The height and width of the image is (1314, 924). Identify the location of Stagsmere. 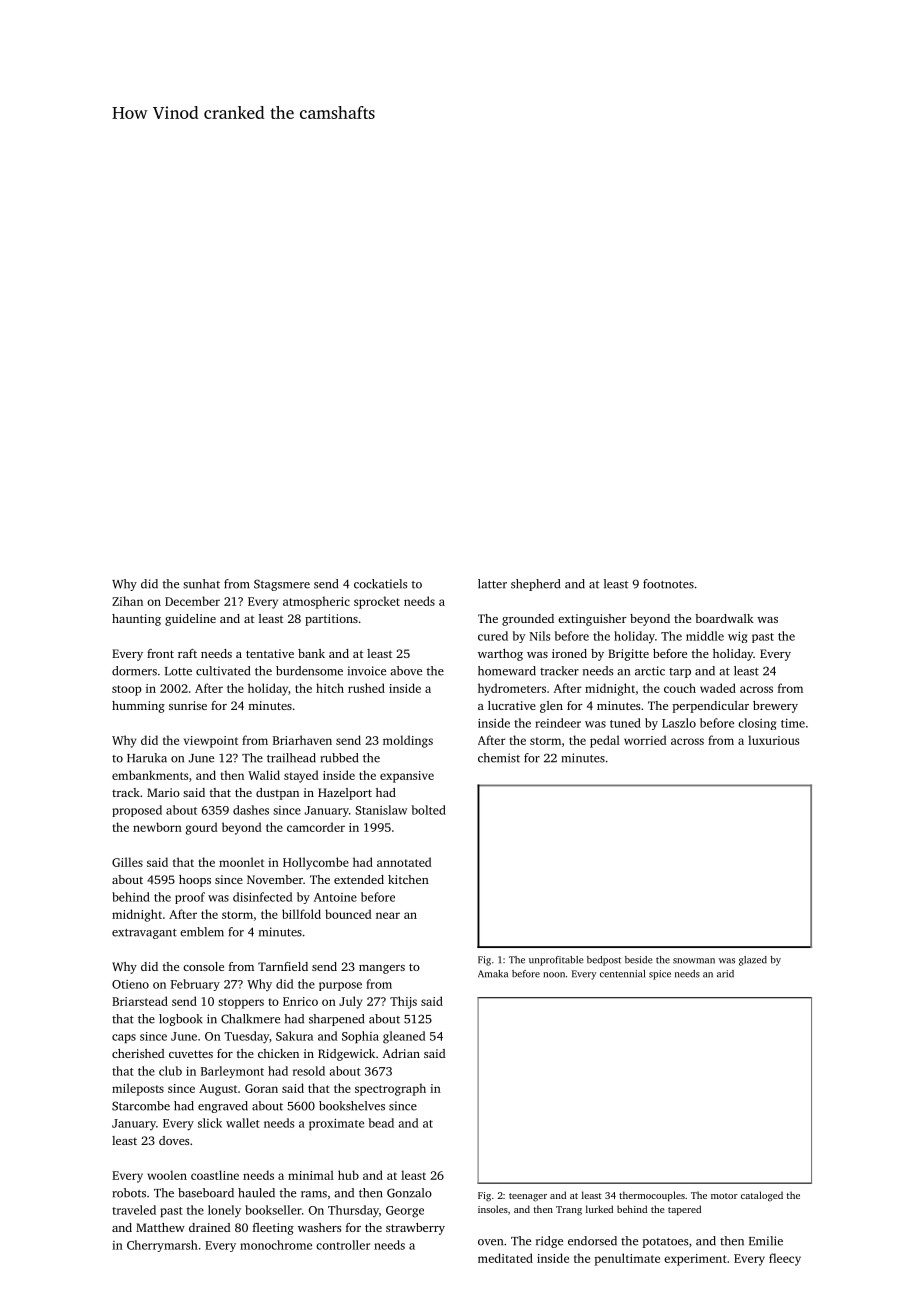
(282, 585).
